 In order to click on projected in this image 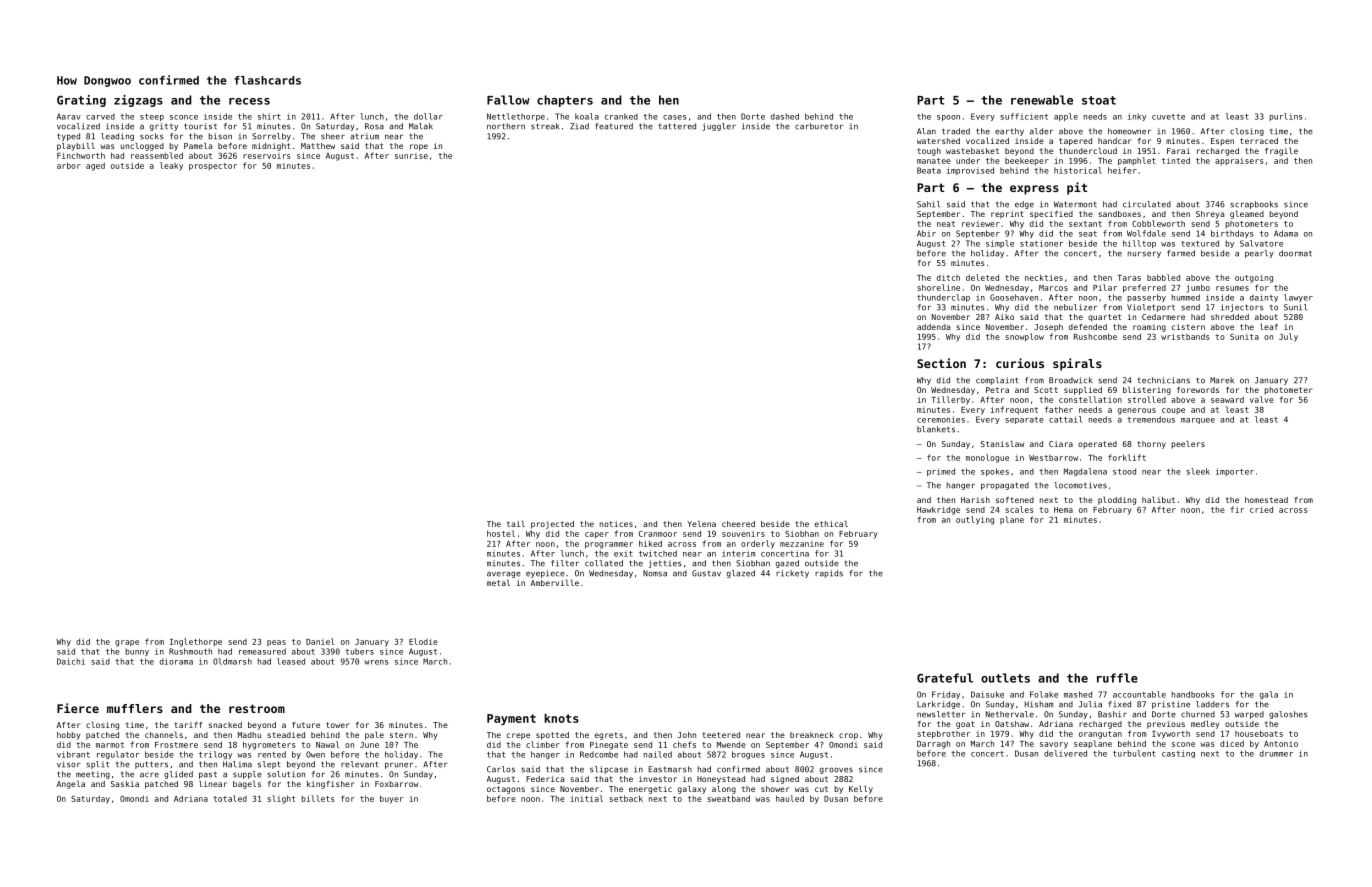, I will do `click(552, 525)`.
